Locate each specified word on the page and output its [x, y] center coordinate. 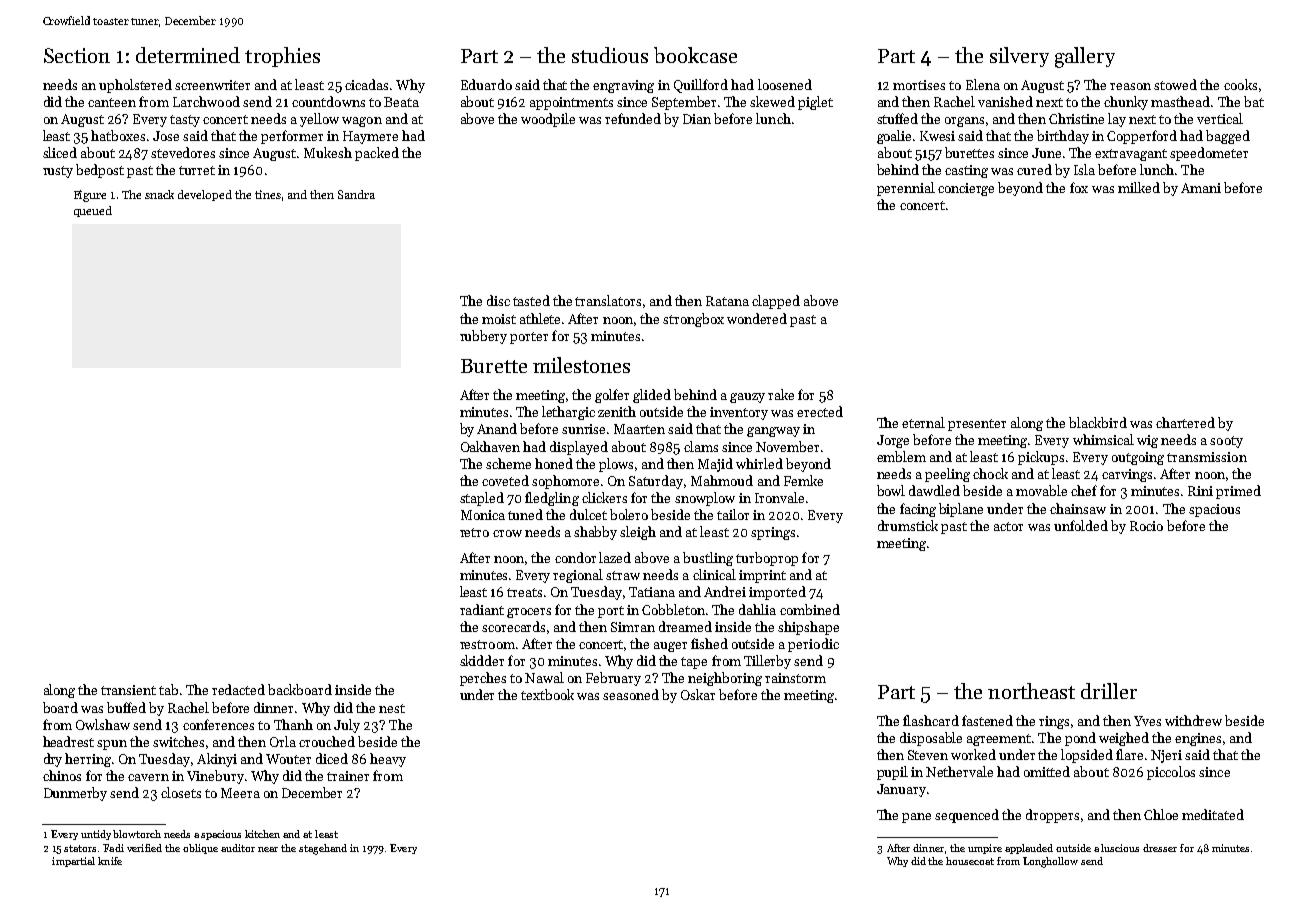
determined [188, 55]
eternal [923, 422]
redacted [238, 689]
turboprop [767, 559]
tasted [531, 300]
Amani [1201, 188]
